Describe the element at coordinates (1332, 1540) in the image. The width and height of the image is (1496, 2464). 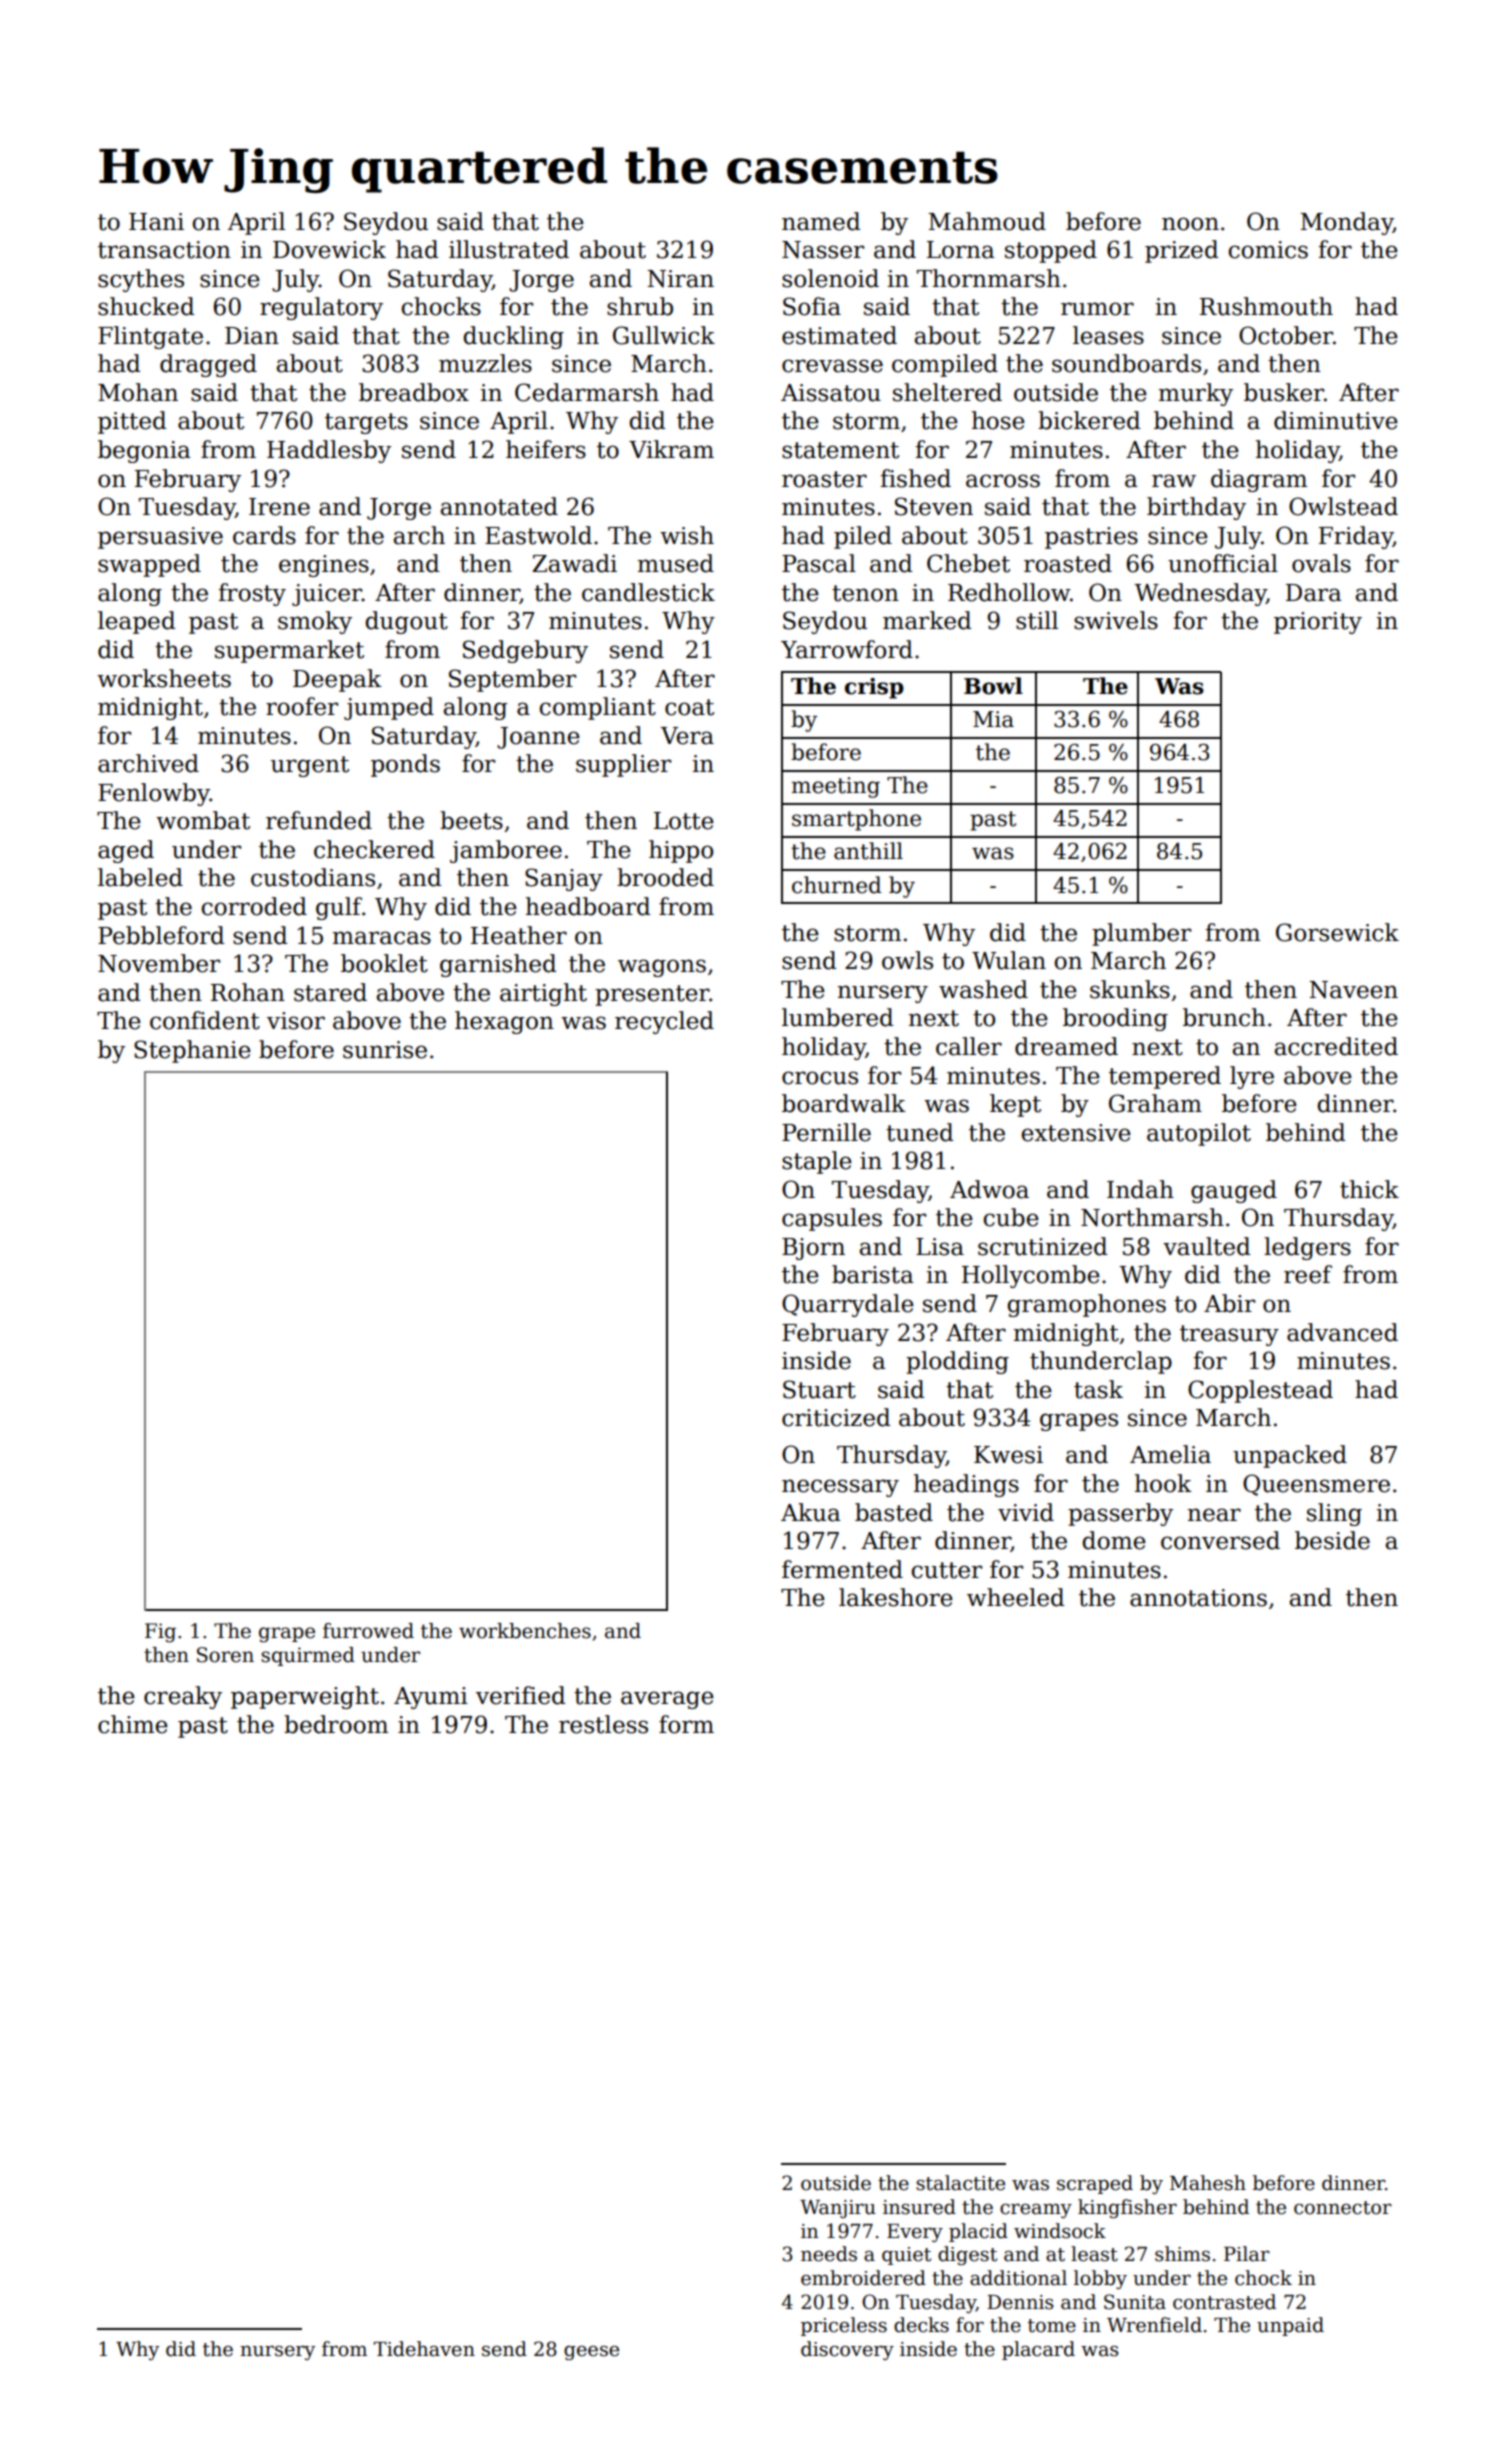
I see `beside` at that location.
